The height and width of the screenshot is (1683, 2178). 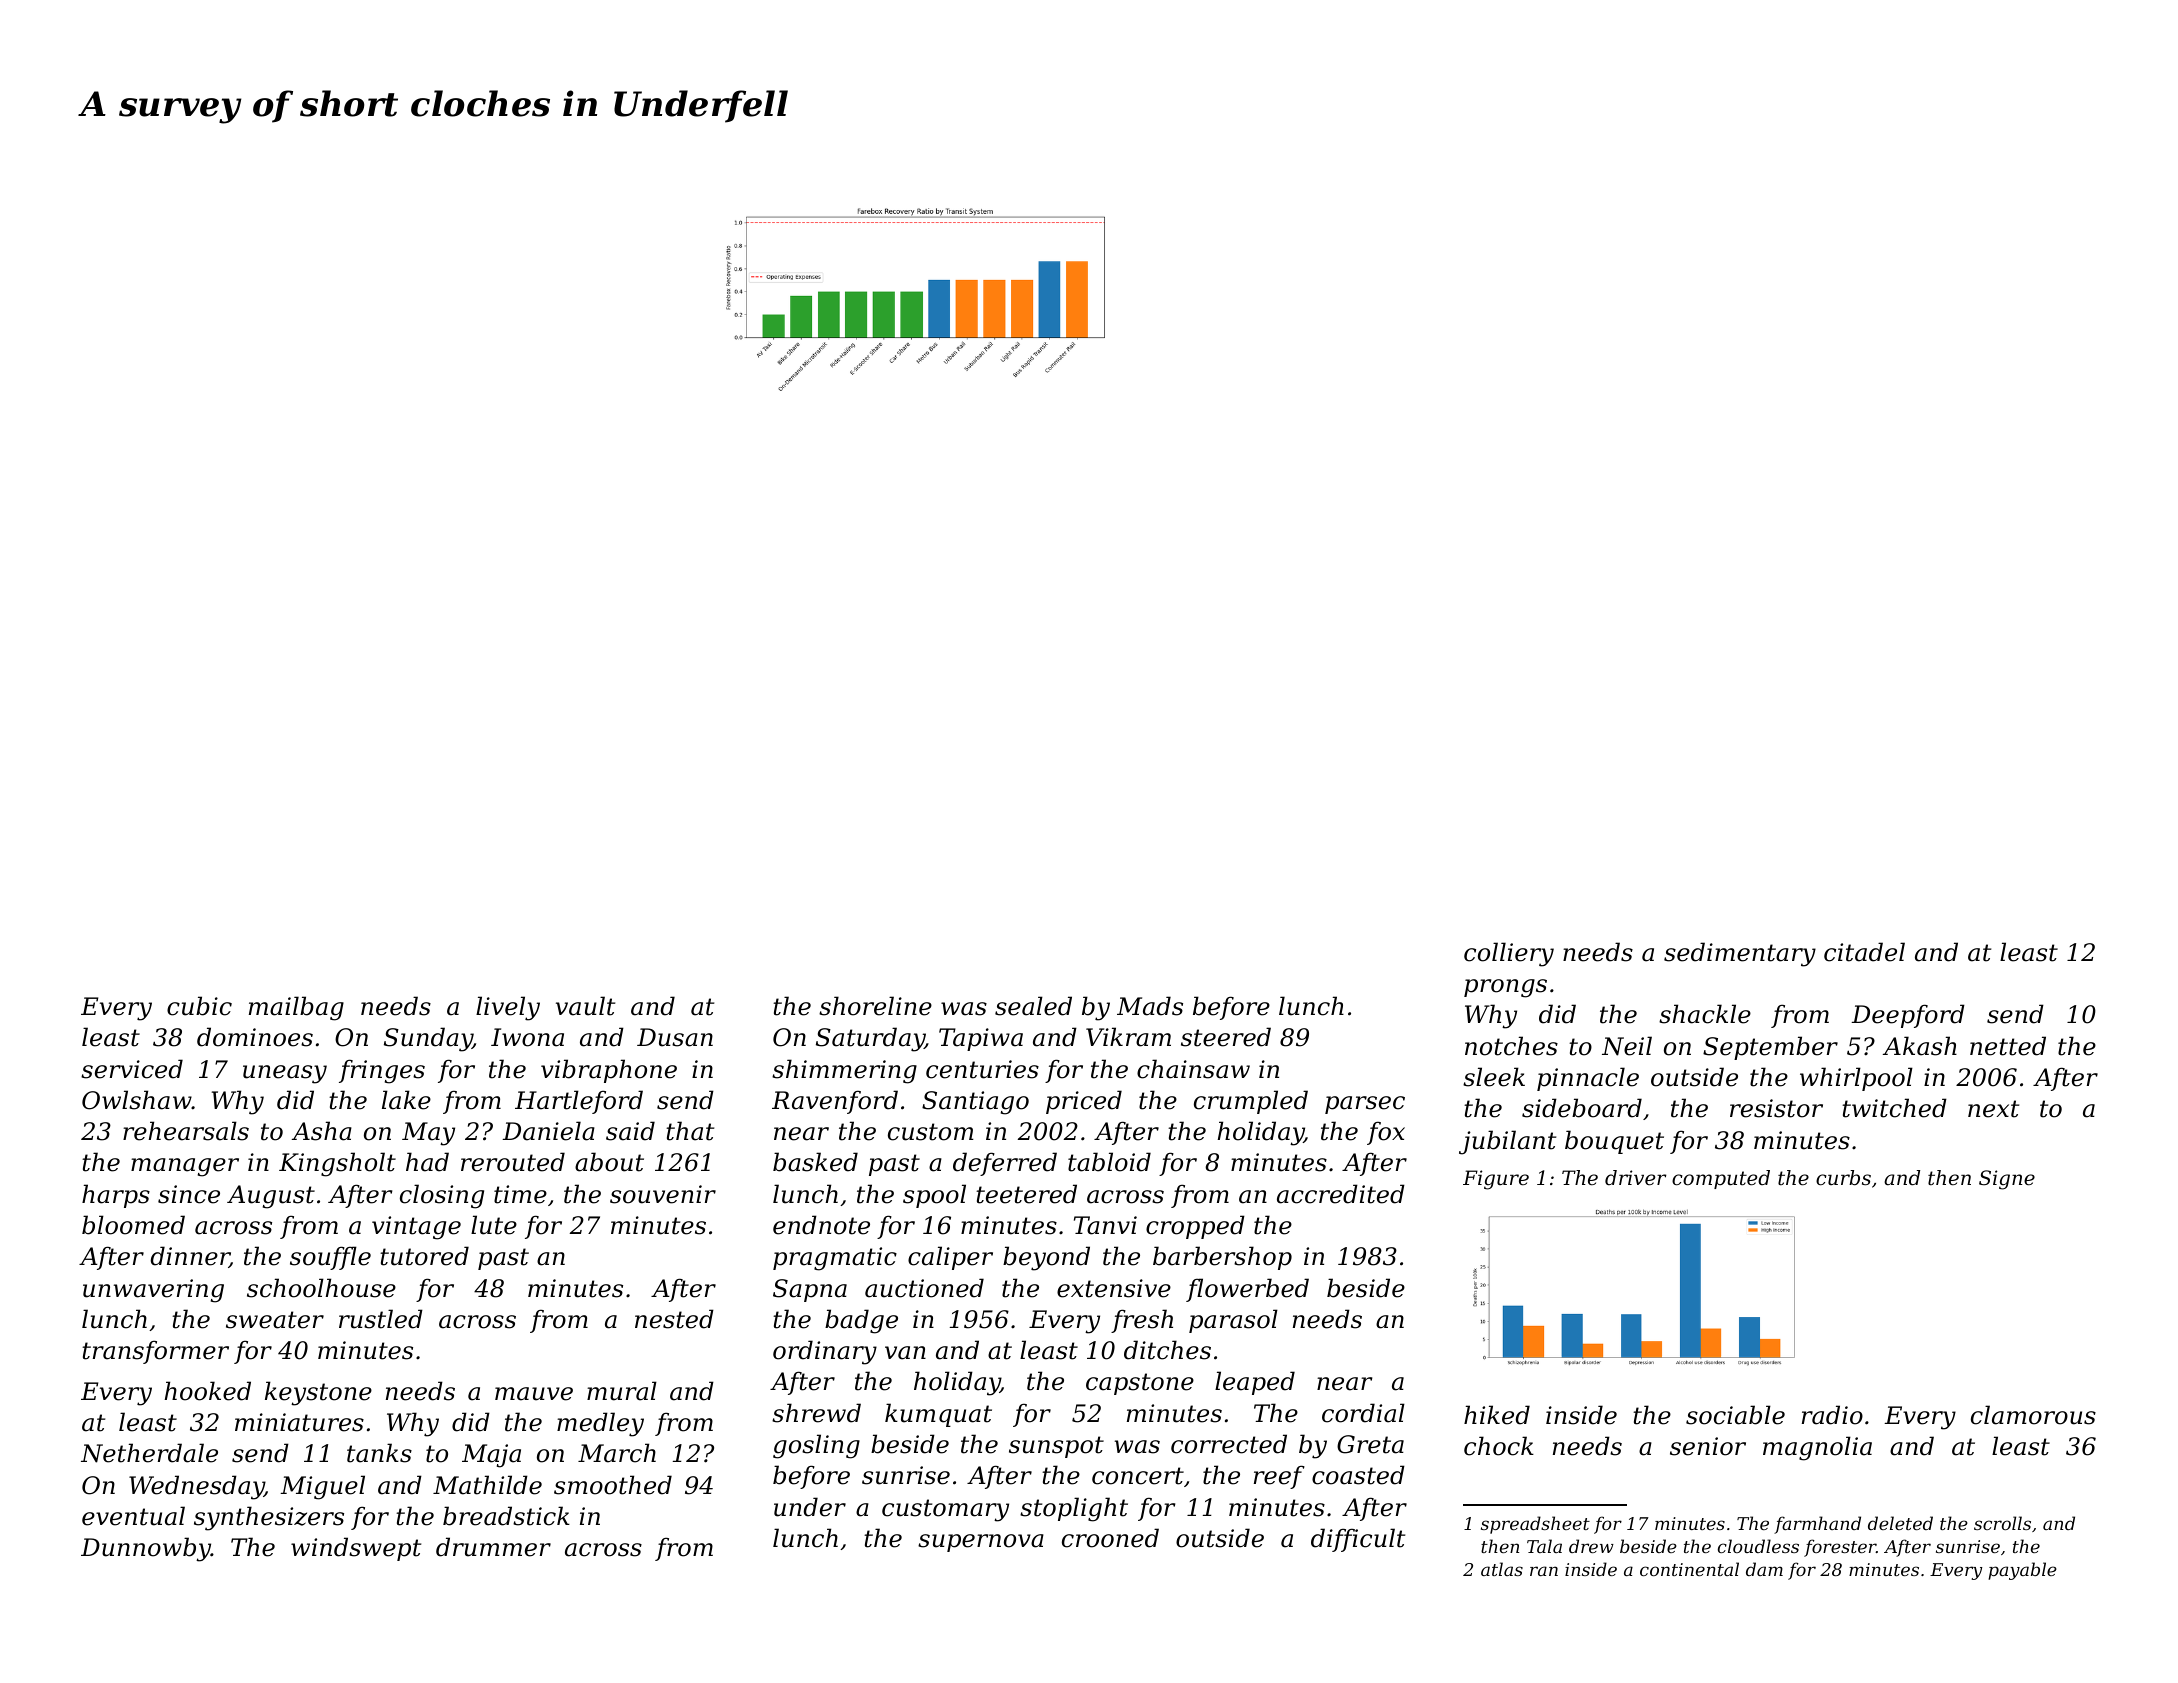 What do you see at coordinates (1509, 954) in the screenshot?
I see `colliery` at bounding box center [1509, 954].
